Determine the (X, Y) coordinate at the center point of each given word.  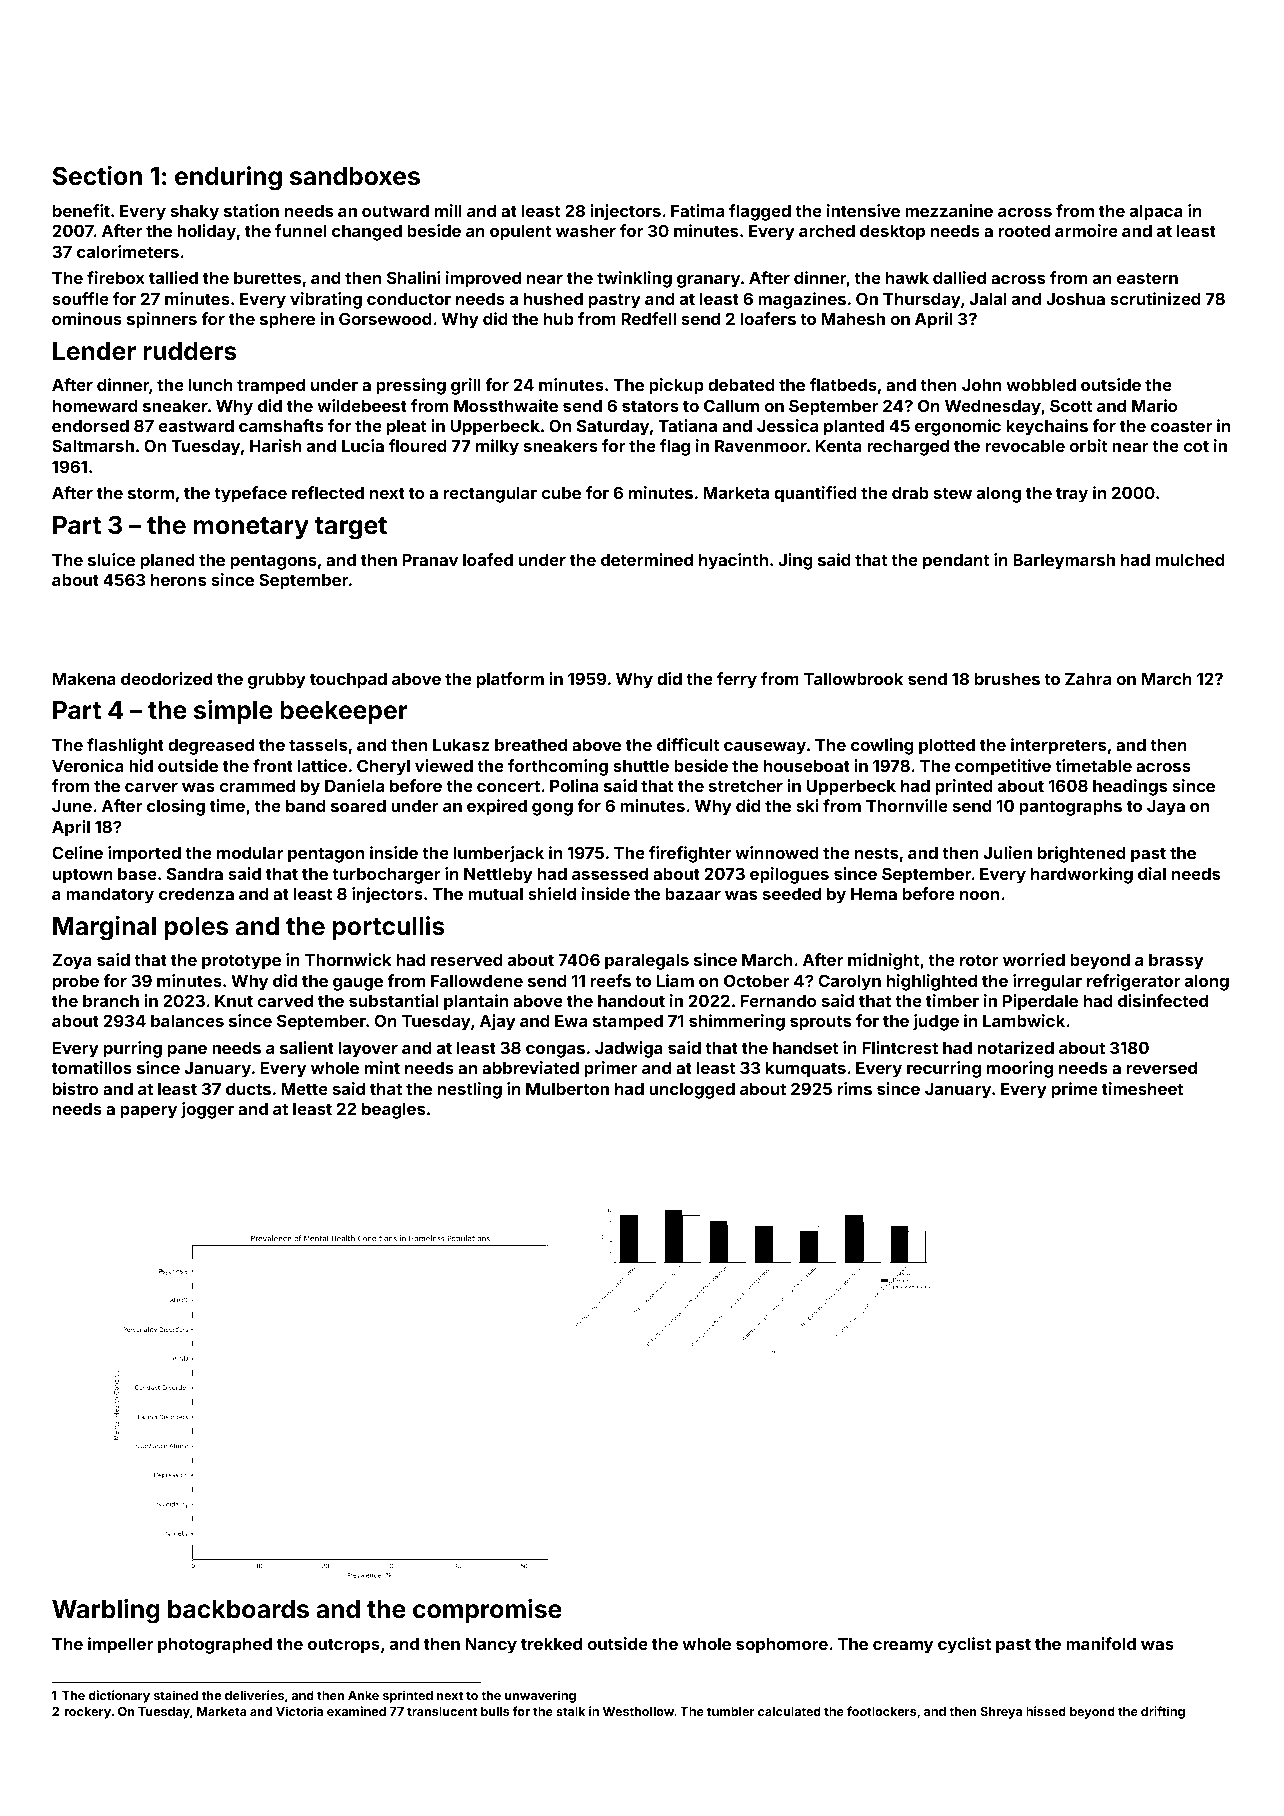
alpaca (1156, 213)
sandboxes (355, 176)
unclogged (692, 1091)
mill (448, 210)
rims (854, 1088)
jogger (207, 1110)
